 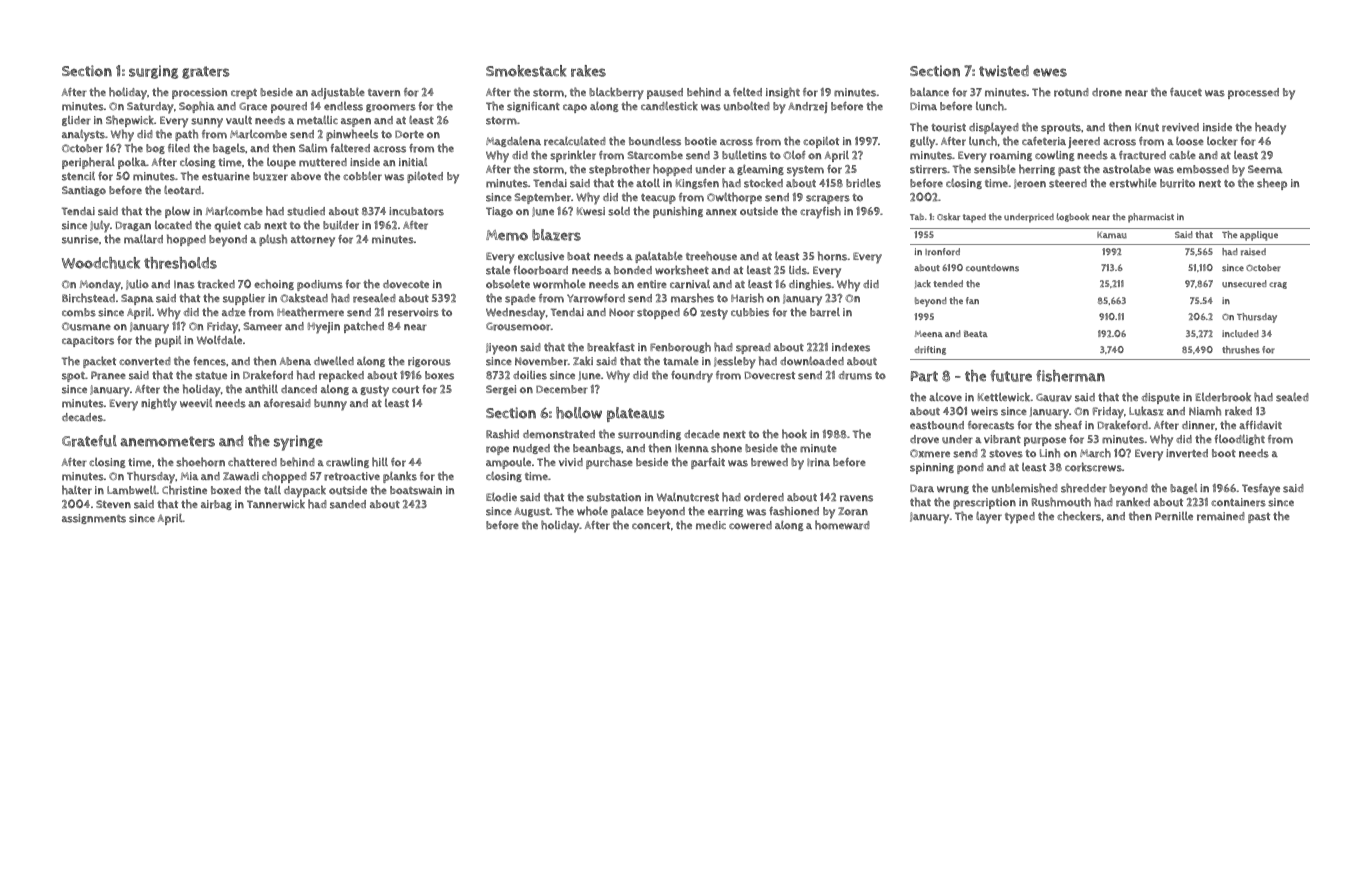 I want to click on shone, so click(x=726, y=448).
